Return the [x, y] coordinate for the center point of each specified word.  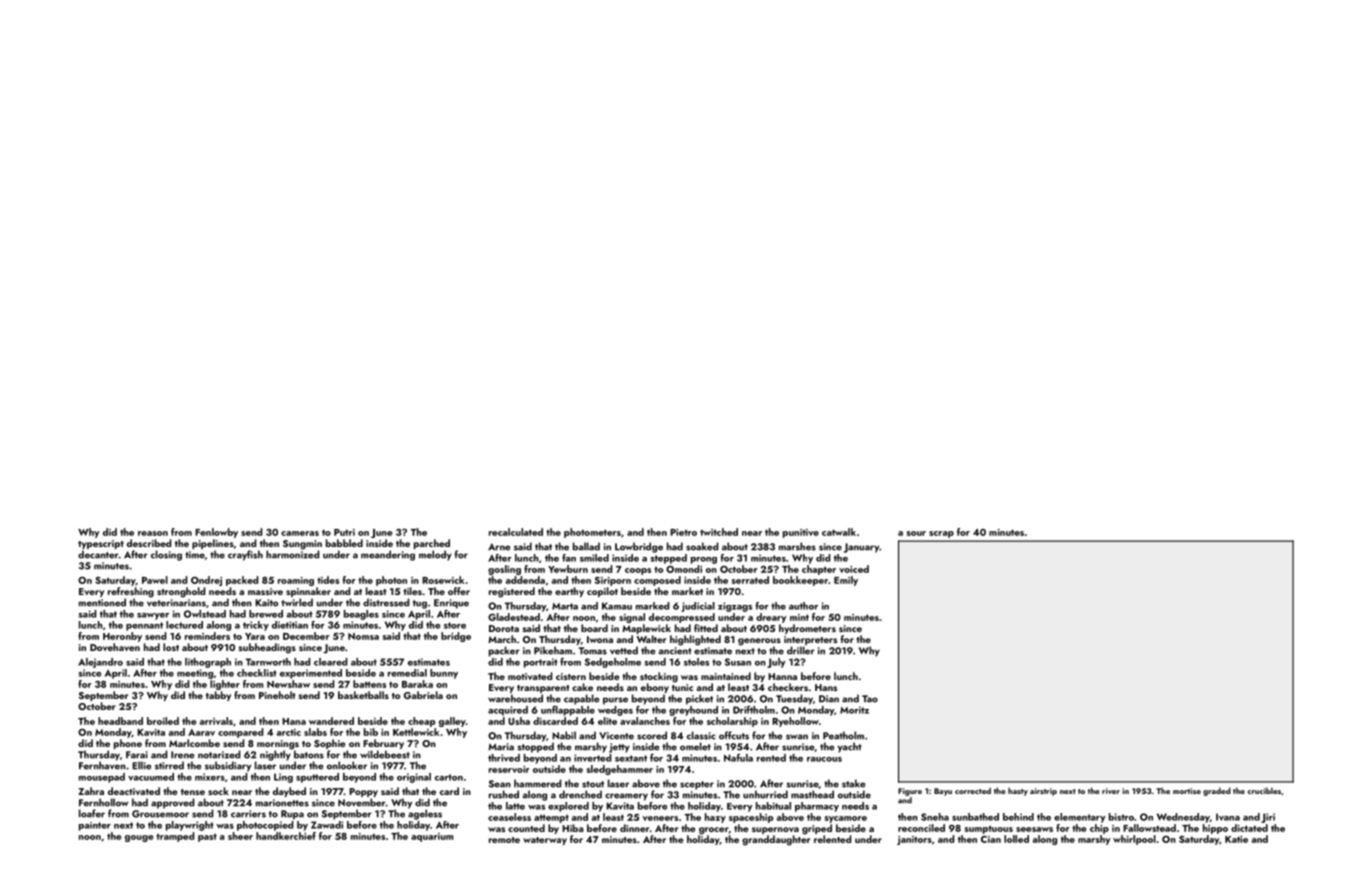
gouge [139, 838]
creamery [626, 797]
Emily [846, 581]
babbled [344, 543]
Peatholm [843, 735]
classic [701, 735]
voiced [854, 569]
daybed [289, 792]
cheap [421, 722]
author [803, 606]
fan [569, 558]
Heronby [122, 637]
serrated [750, 580]
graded [1217, 791]
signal [632, 618]
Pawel [155, 580]
